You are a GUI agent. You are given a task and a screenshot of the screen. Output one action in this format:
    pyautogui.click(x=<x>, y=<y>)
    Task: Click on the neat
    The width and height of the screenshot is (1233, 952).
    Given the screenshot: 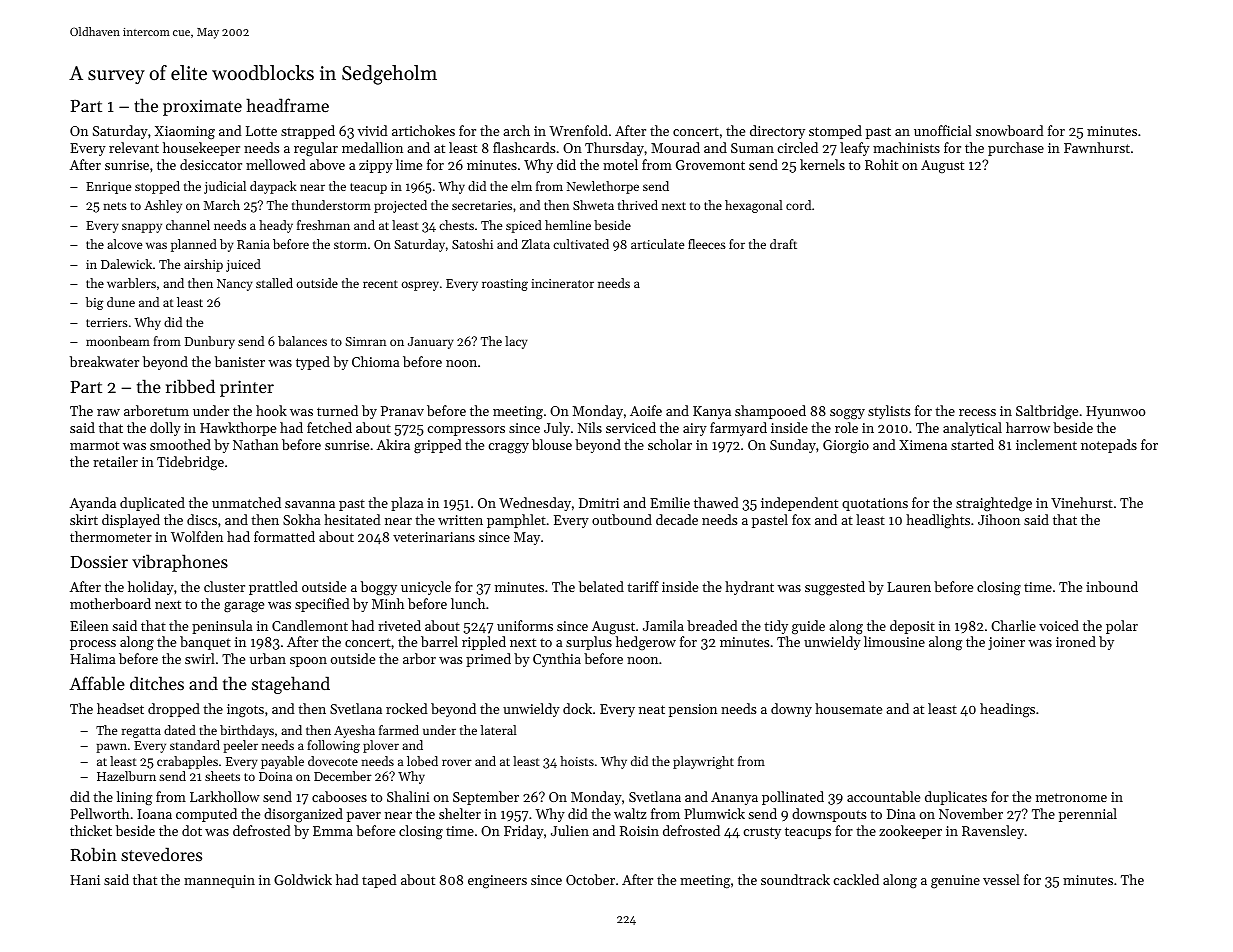 What is the action you would take?
    pyautogui.click(x=652, y=709)
